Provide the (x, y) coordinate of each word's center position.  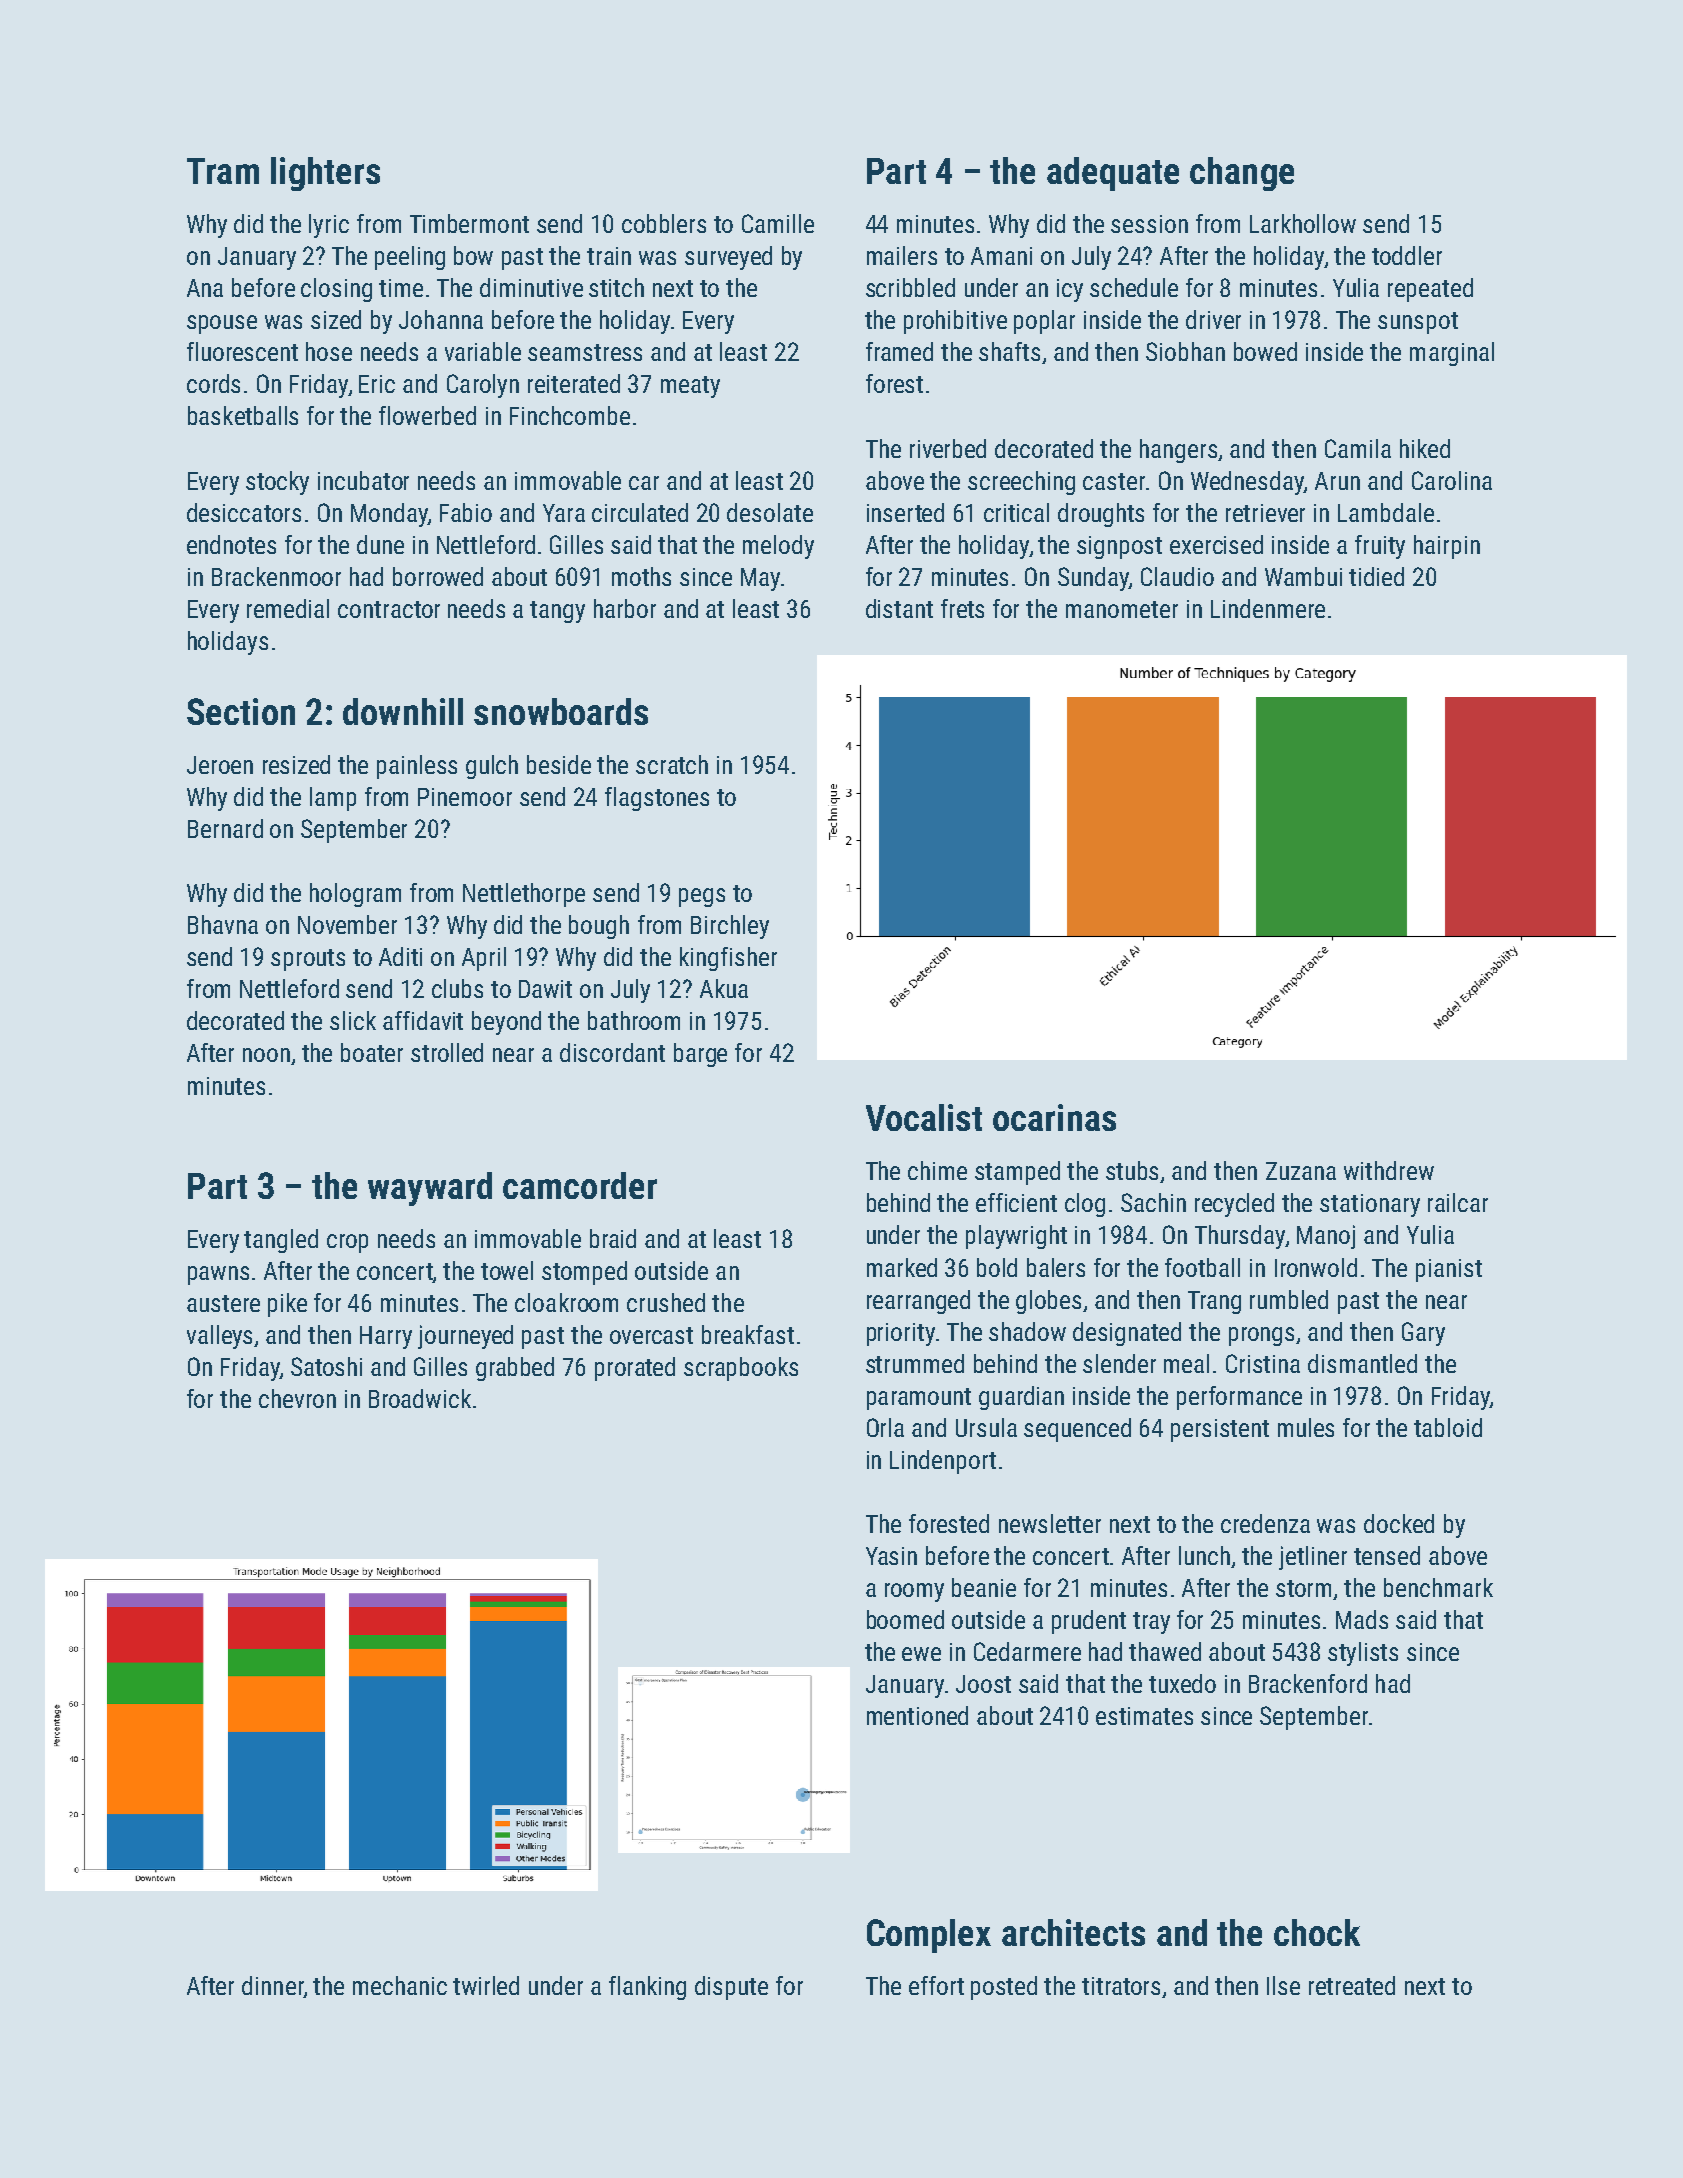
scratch (672, 764)
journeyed (465, 1337)
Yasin (891, 1556)
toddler (1407, 255)
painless (417, 767)
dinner (273, 1987)
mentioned (917, 1715)
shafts (1009, 351)
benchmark (1438, 1587)
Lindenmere (1268, 608)
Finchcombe (570, 415)
